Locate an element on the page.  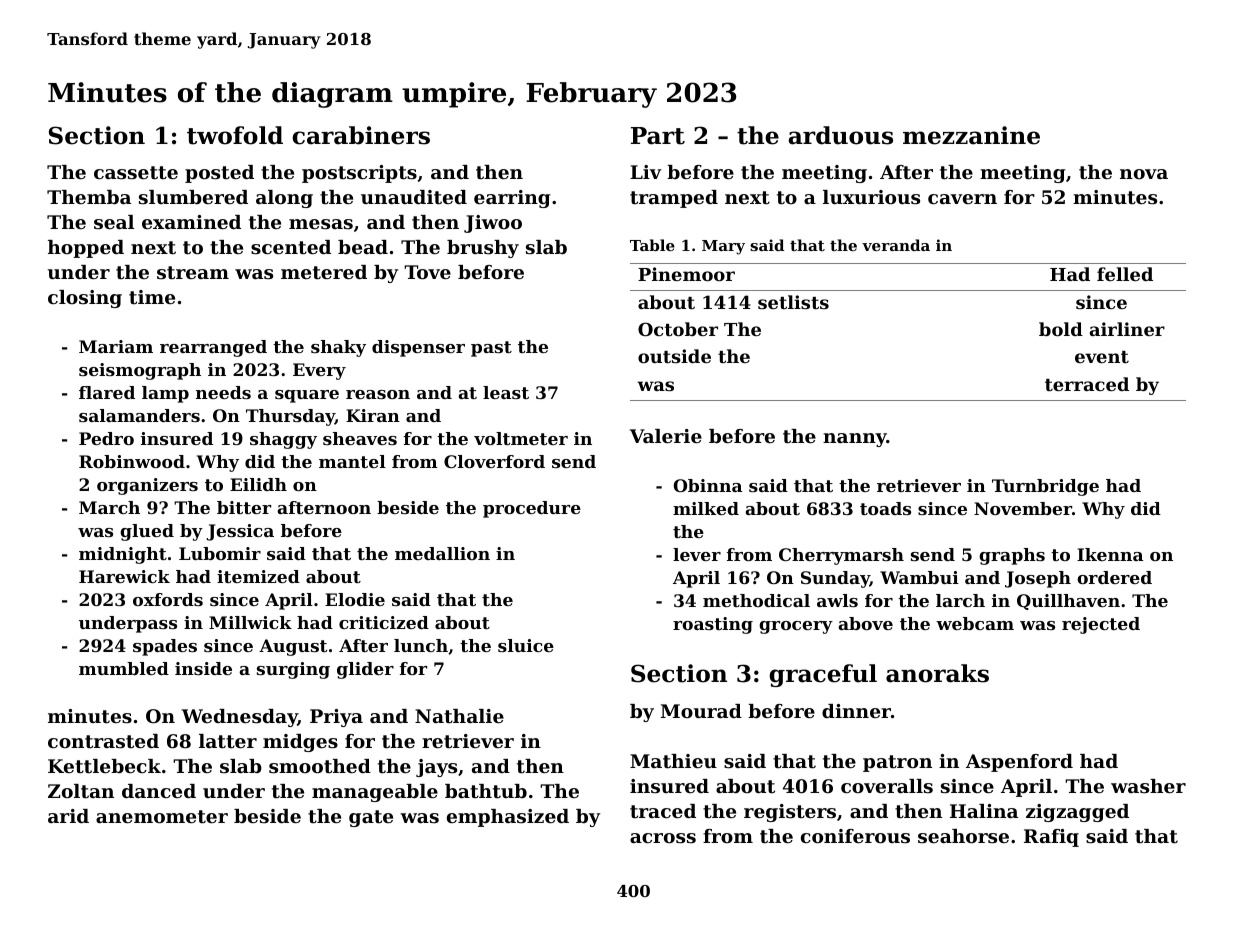
registers is located at coordinates (790, 813).
